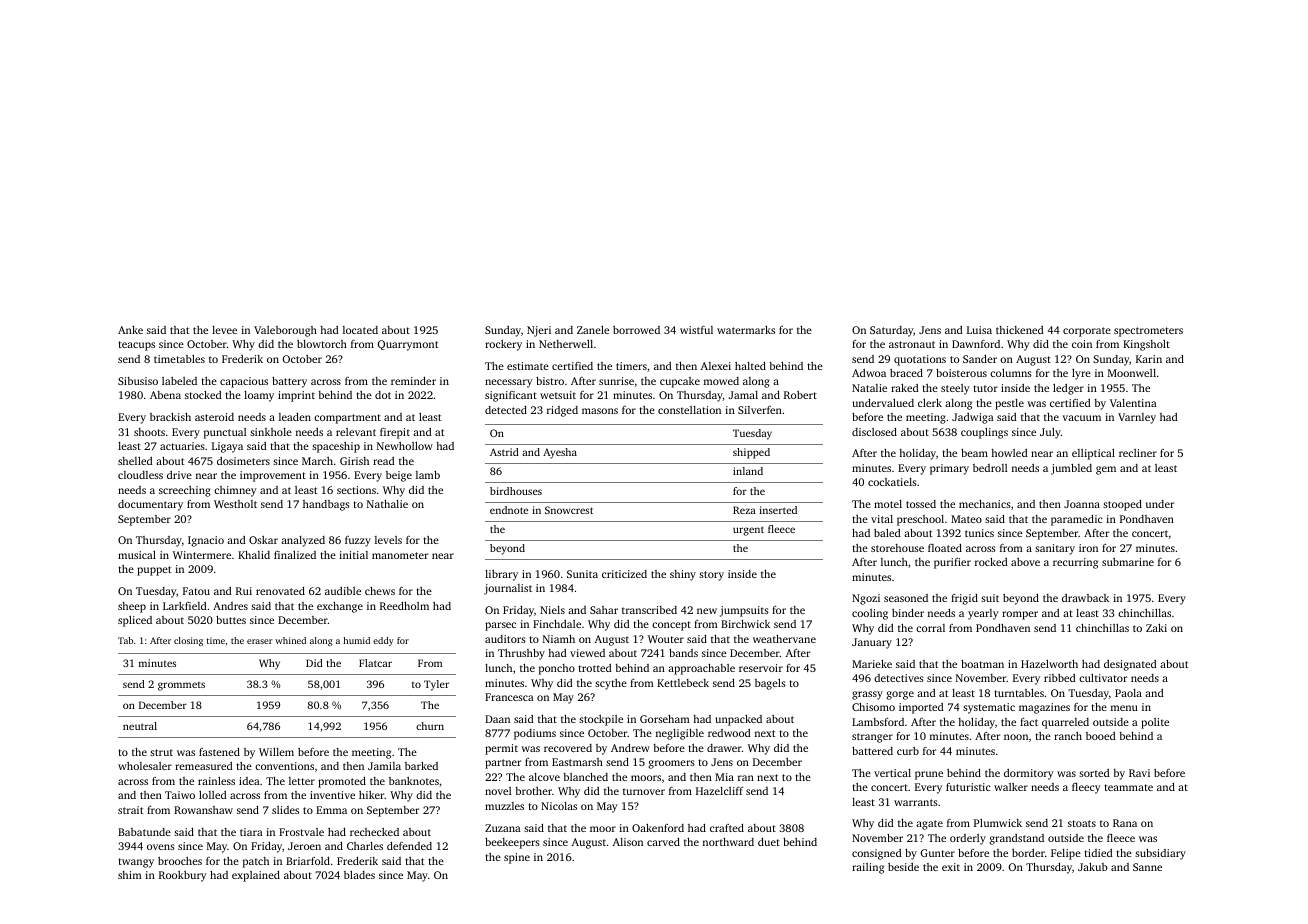 This document has height=924, width=1308. Describe the element at coordinates (1106, 470) in the document. I see `gem` at that location.
